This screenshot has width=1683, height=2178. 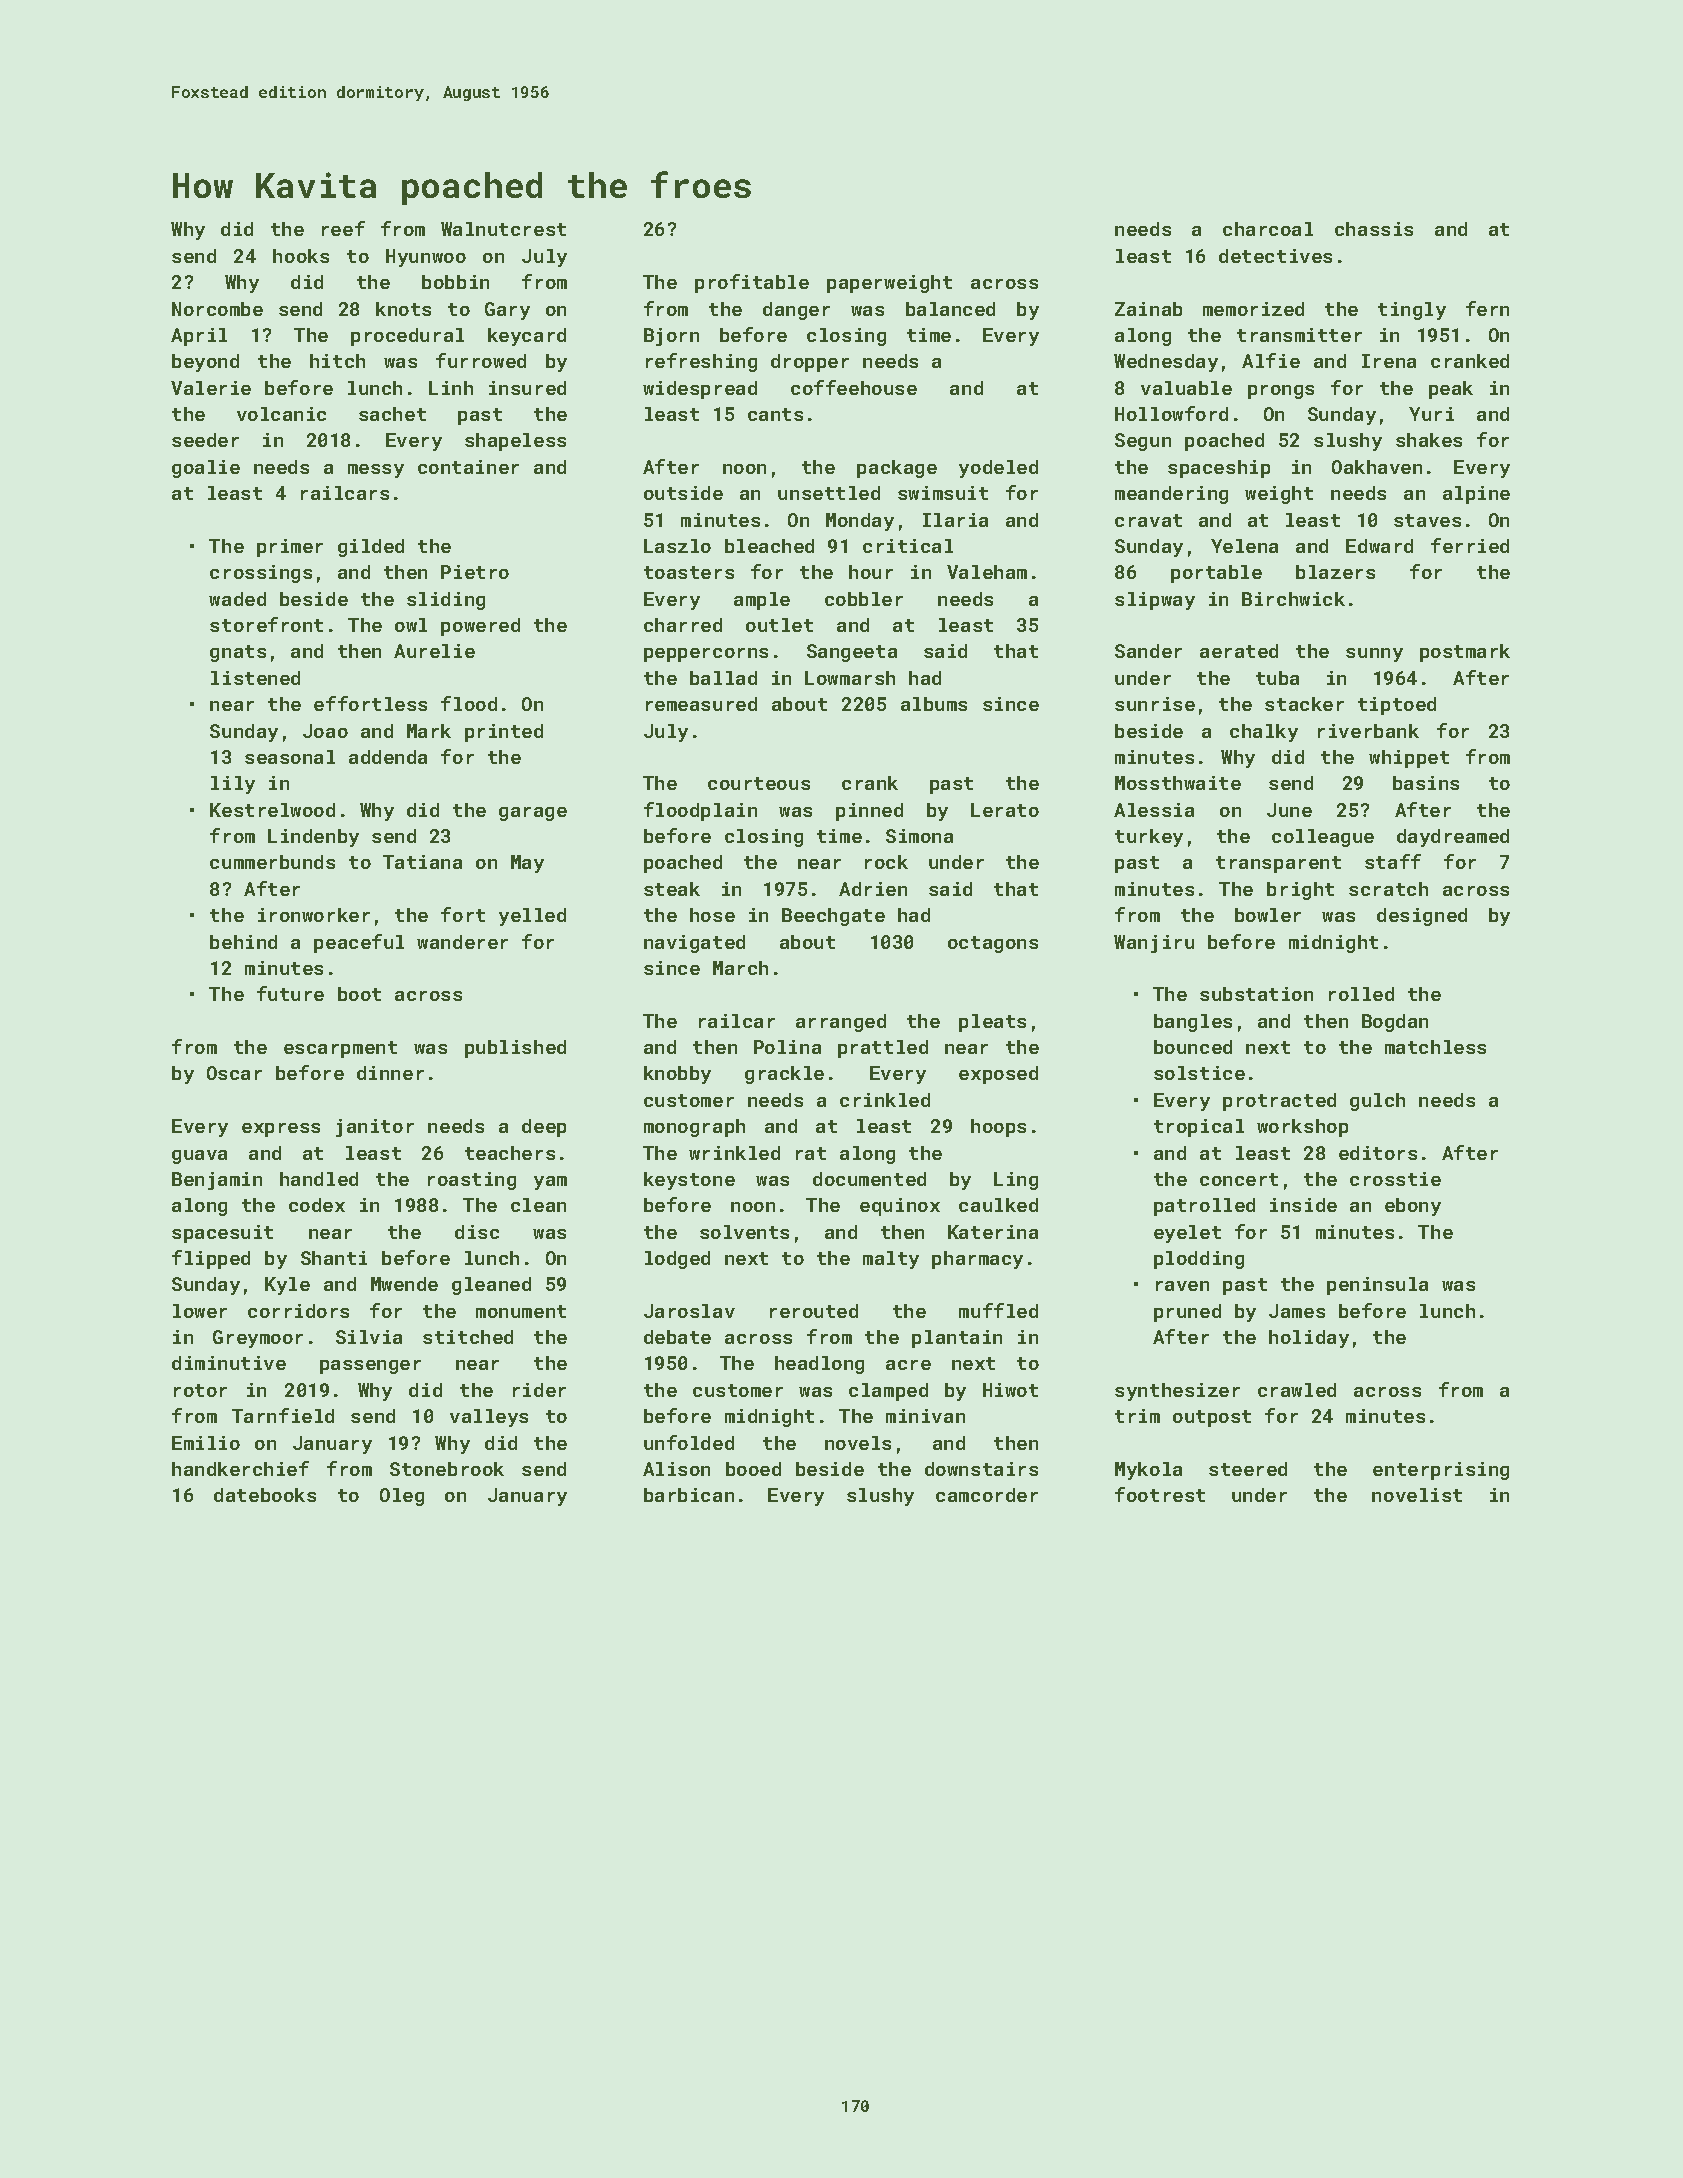 What do you see at coordinates (301, 256) in the screenshot?
I see `hooks` at bounding box center [301, 256].
